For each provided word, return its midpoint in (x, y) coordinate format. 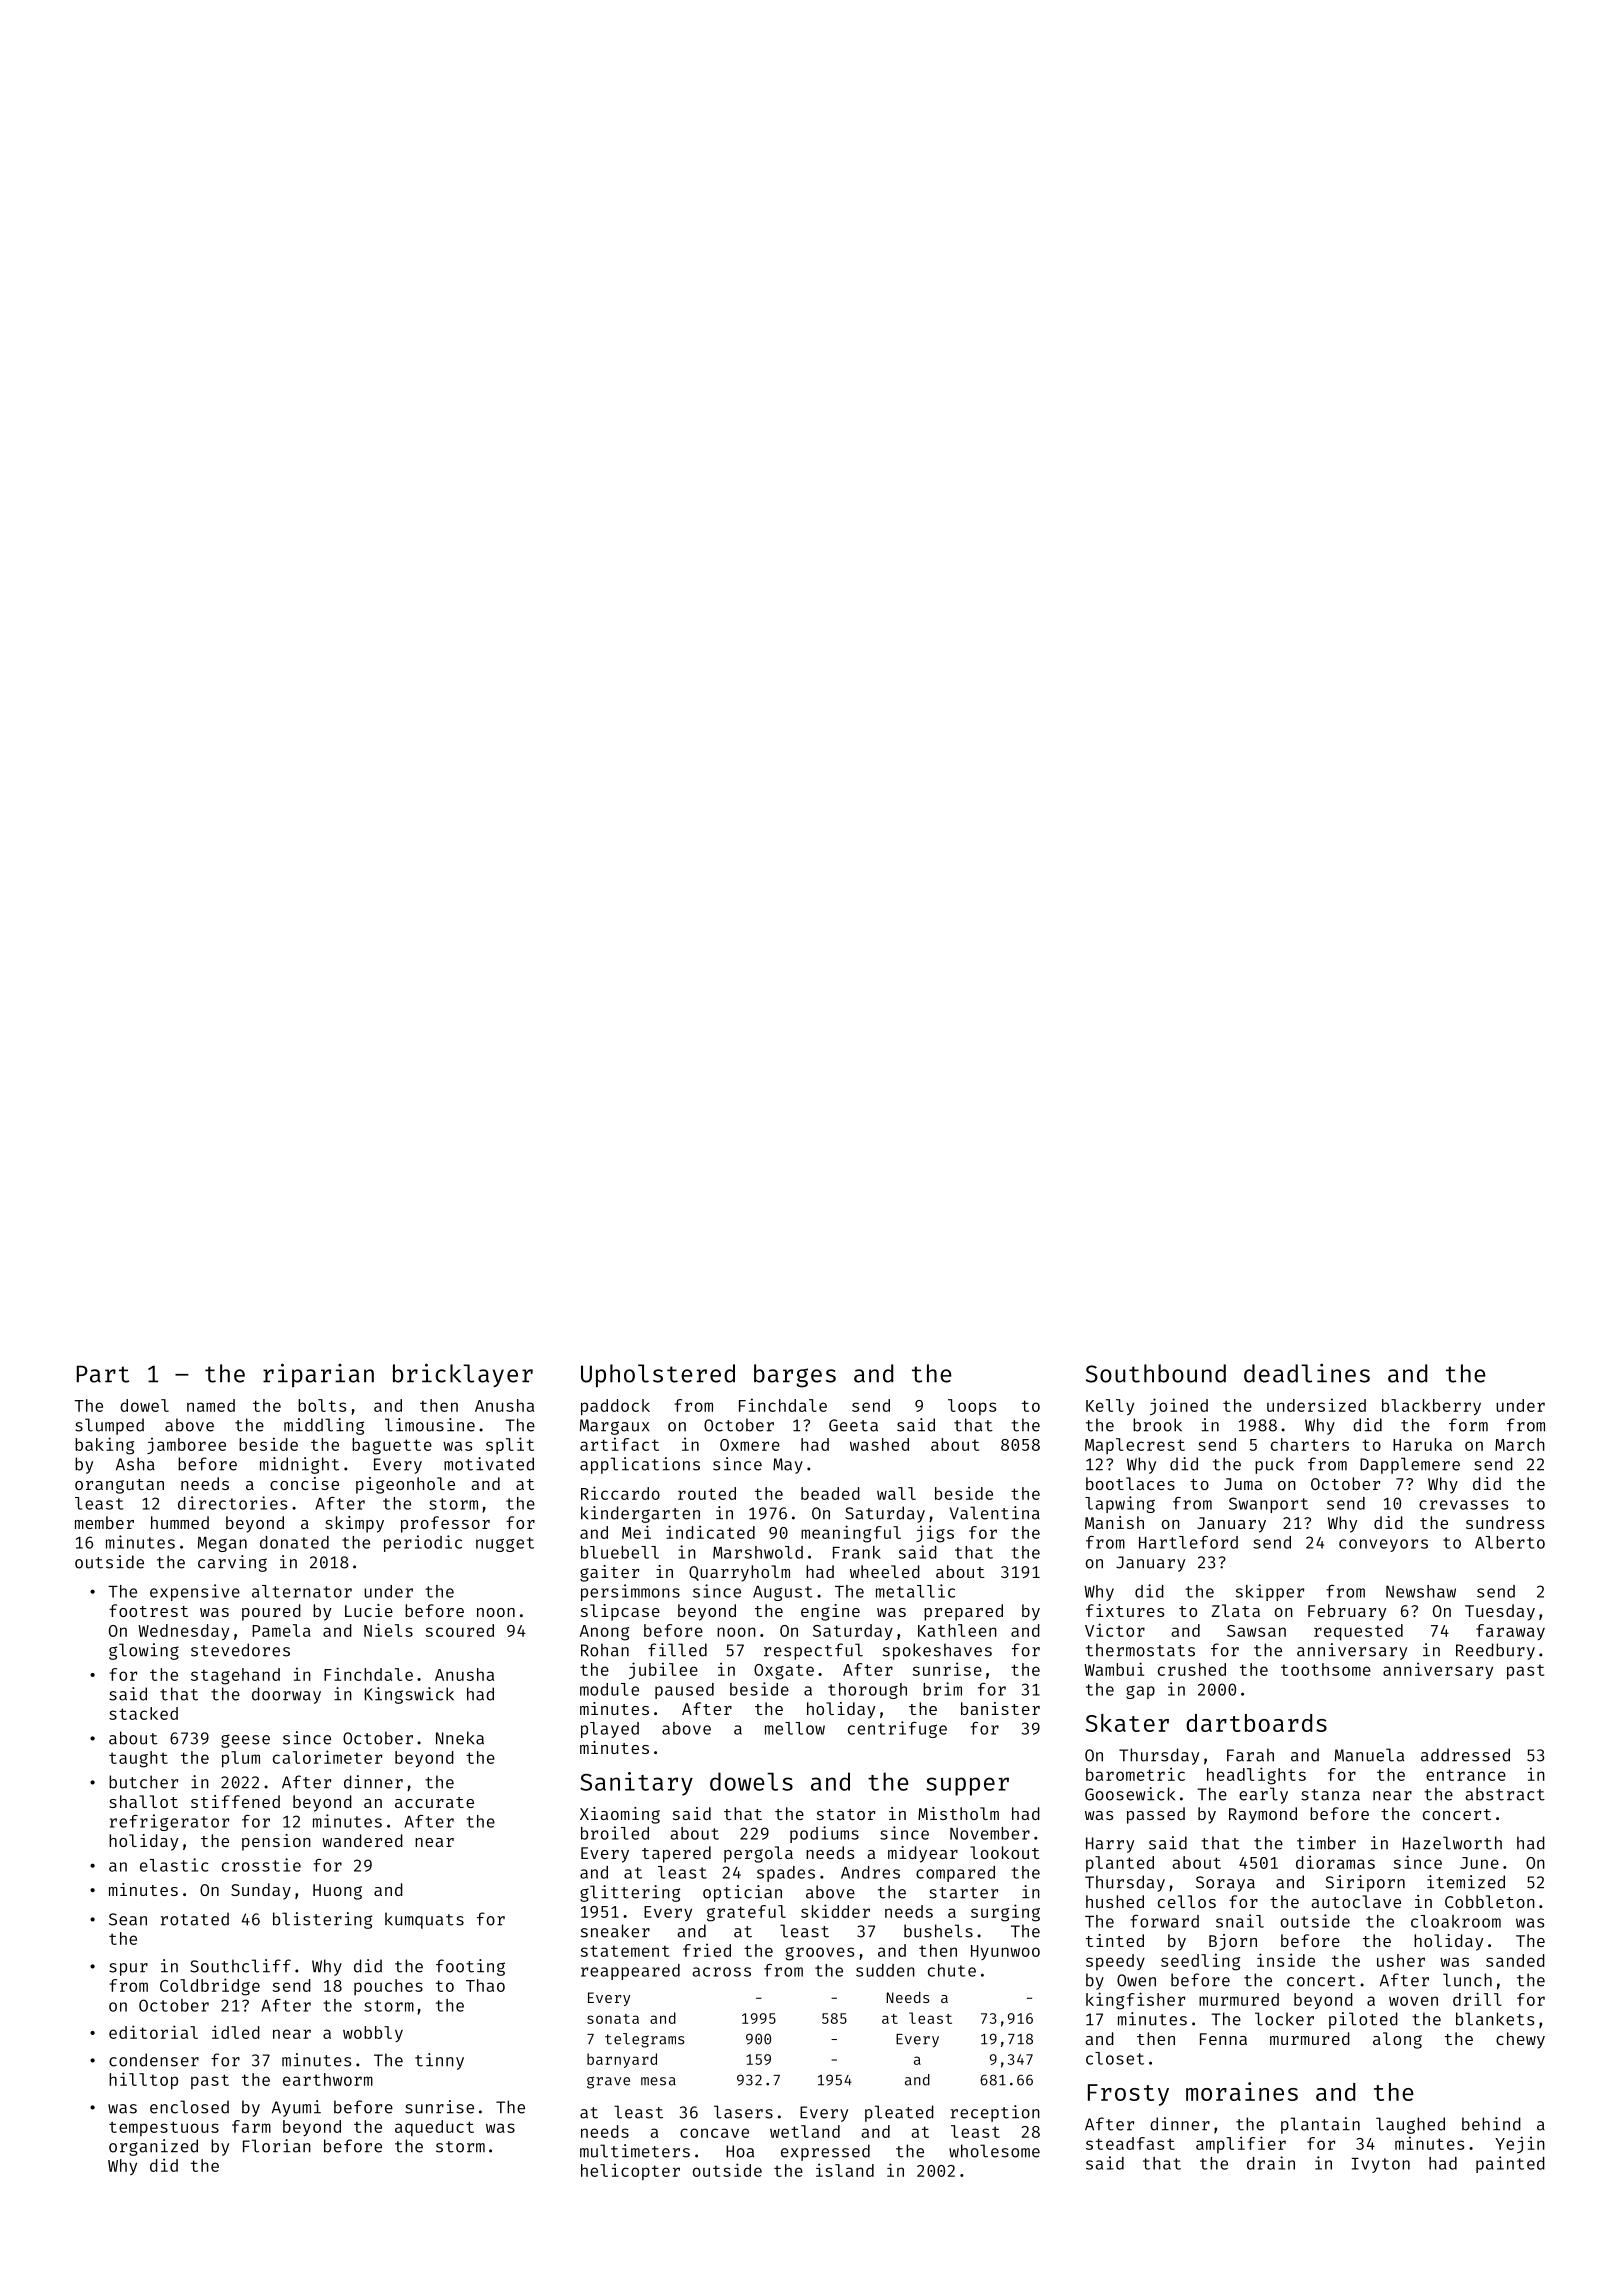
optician (742, 1893)
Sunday (261, 1891)
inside (1286, 1960)
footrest (148, 1610)
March (1520, 1444)
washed (879, 1444)
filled (677, 1650)
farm (251, 2126)
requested (1358, 1632)
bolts (322, 1405)
